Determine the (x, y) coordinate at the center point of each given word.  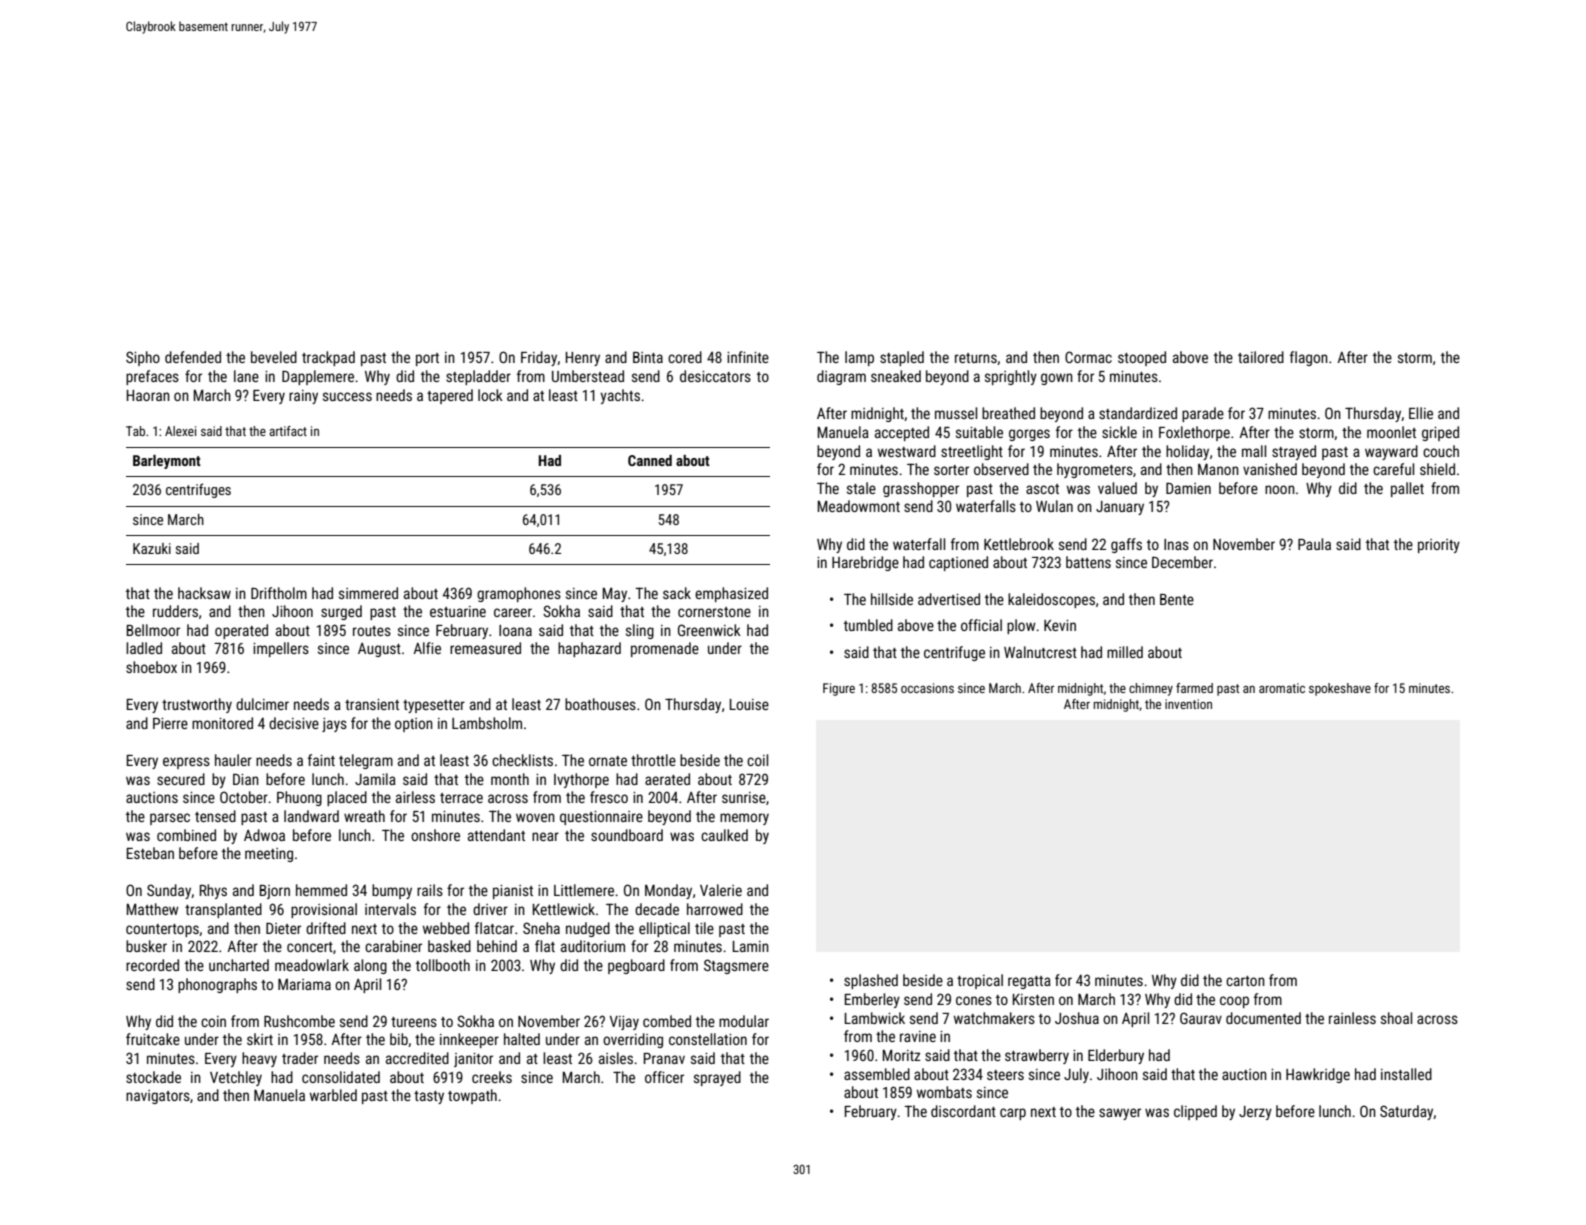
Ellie (1421, 413)
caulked (724, 835)
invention (1188, 704)
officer (664, 1077)
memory (744, 819)
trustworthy (197, 705)
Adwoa (264, 835)
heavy (259, 1059)
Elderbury (1116, 1056)
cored (685, 357)
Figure (839, 689)
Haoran (148, 395)
